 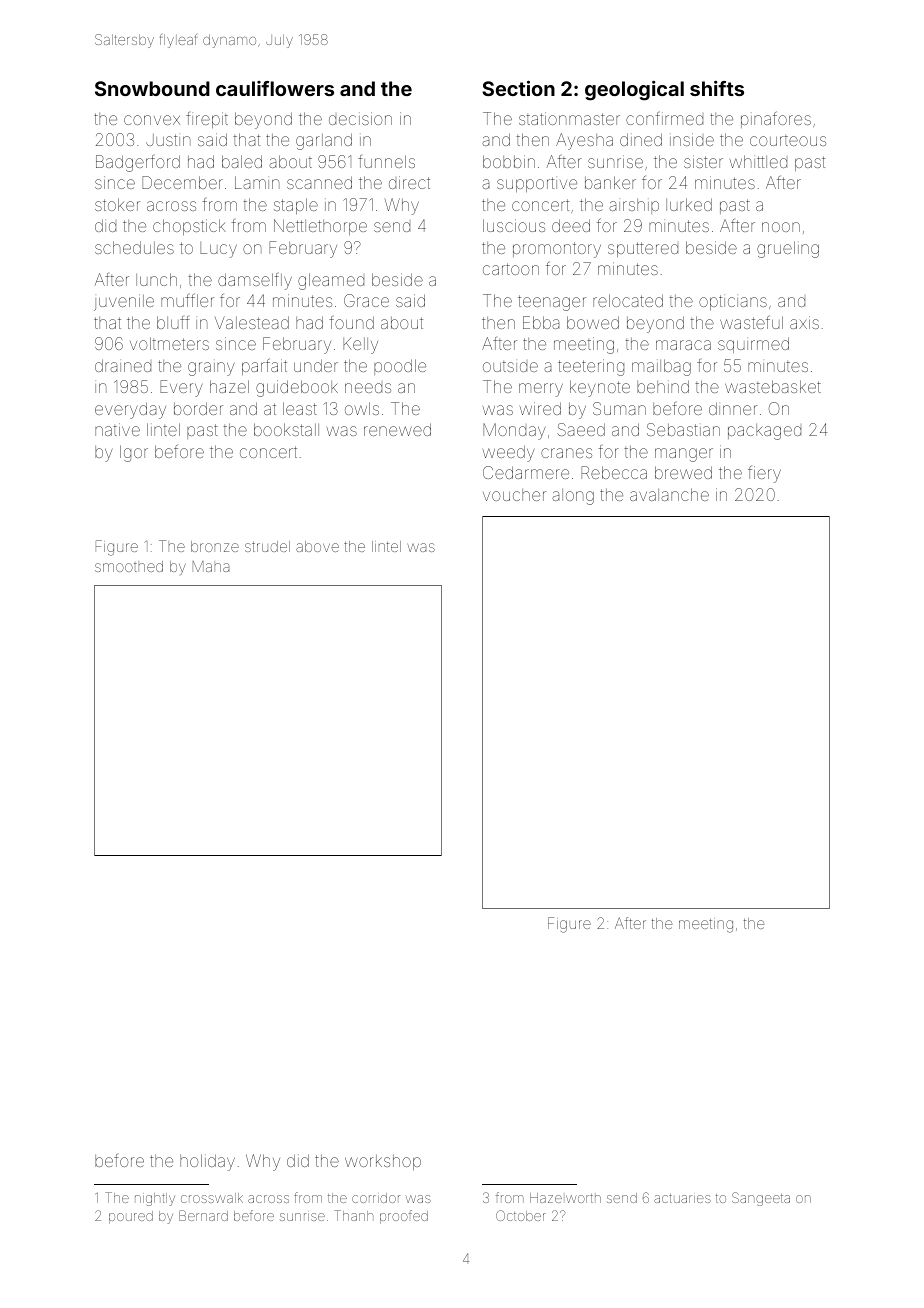 I want to click on Maha, so click(x=211, y=566).
